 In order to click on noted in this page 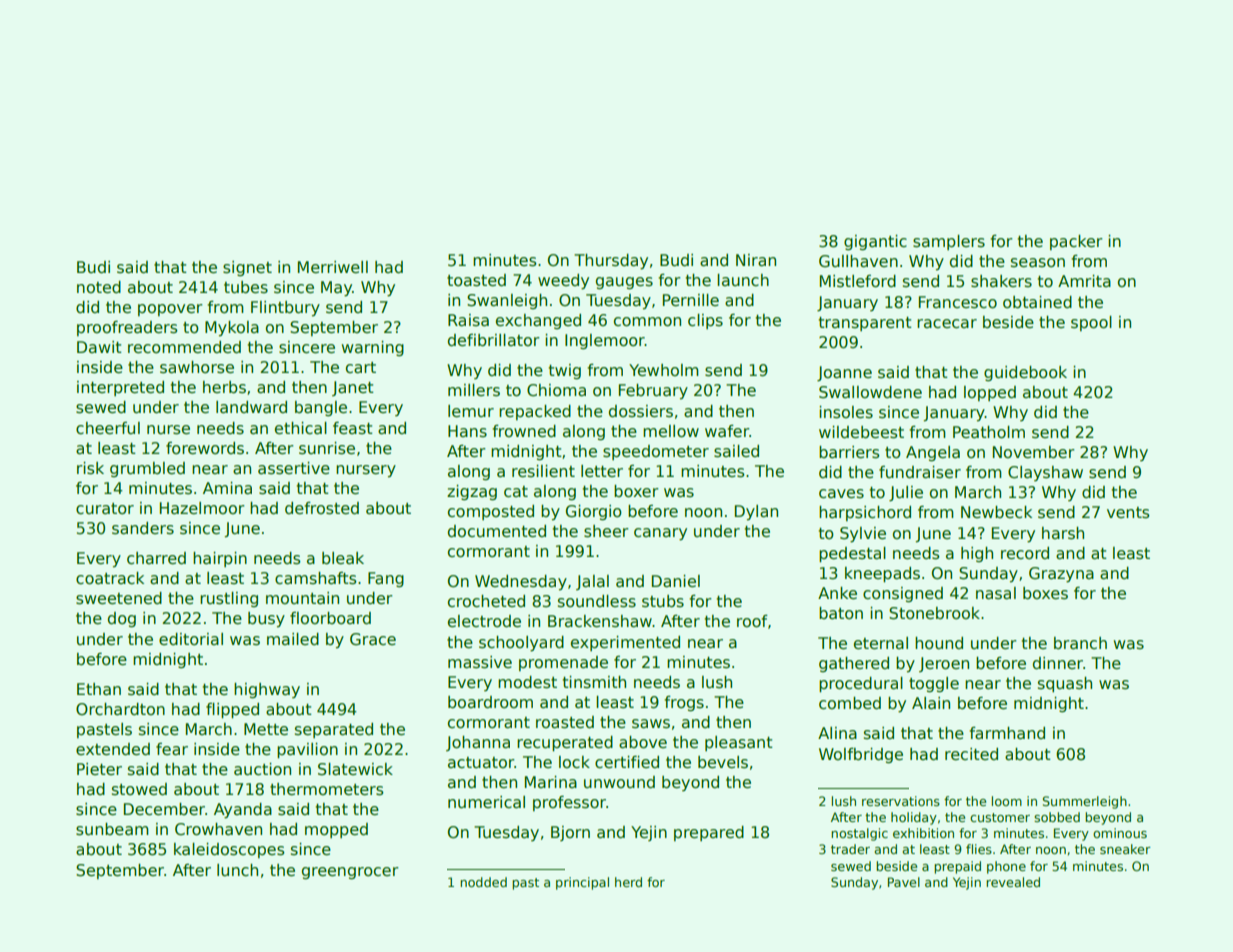, I will do `click(99, 287)`.
